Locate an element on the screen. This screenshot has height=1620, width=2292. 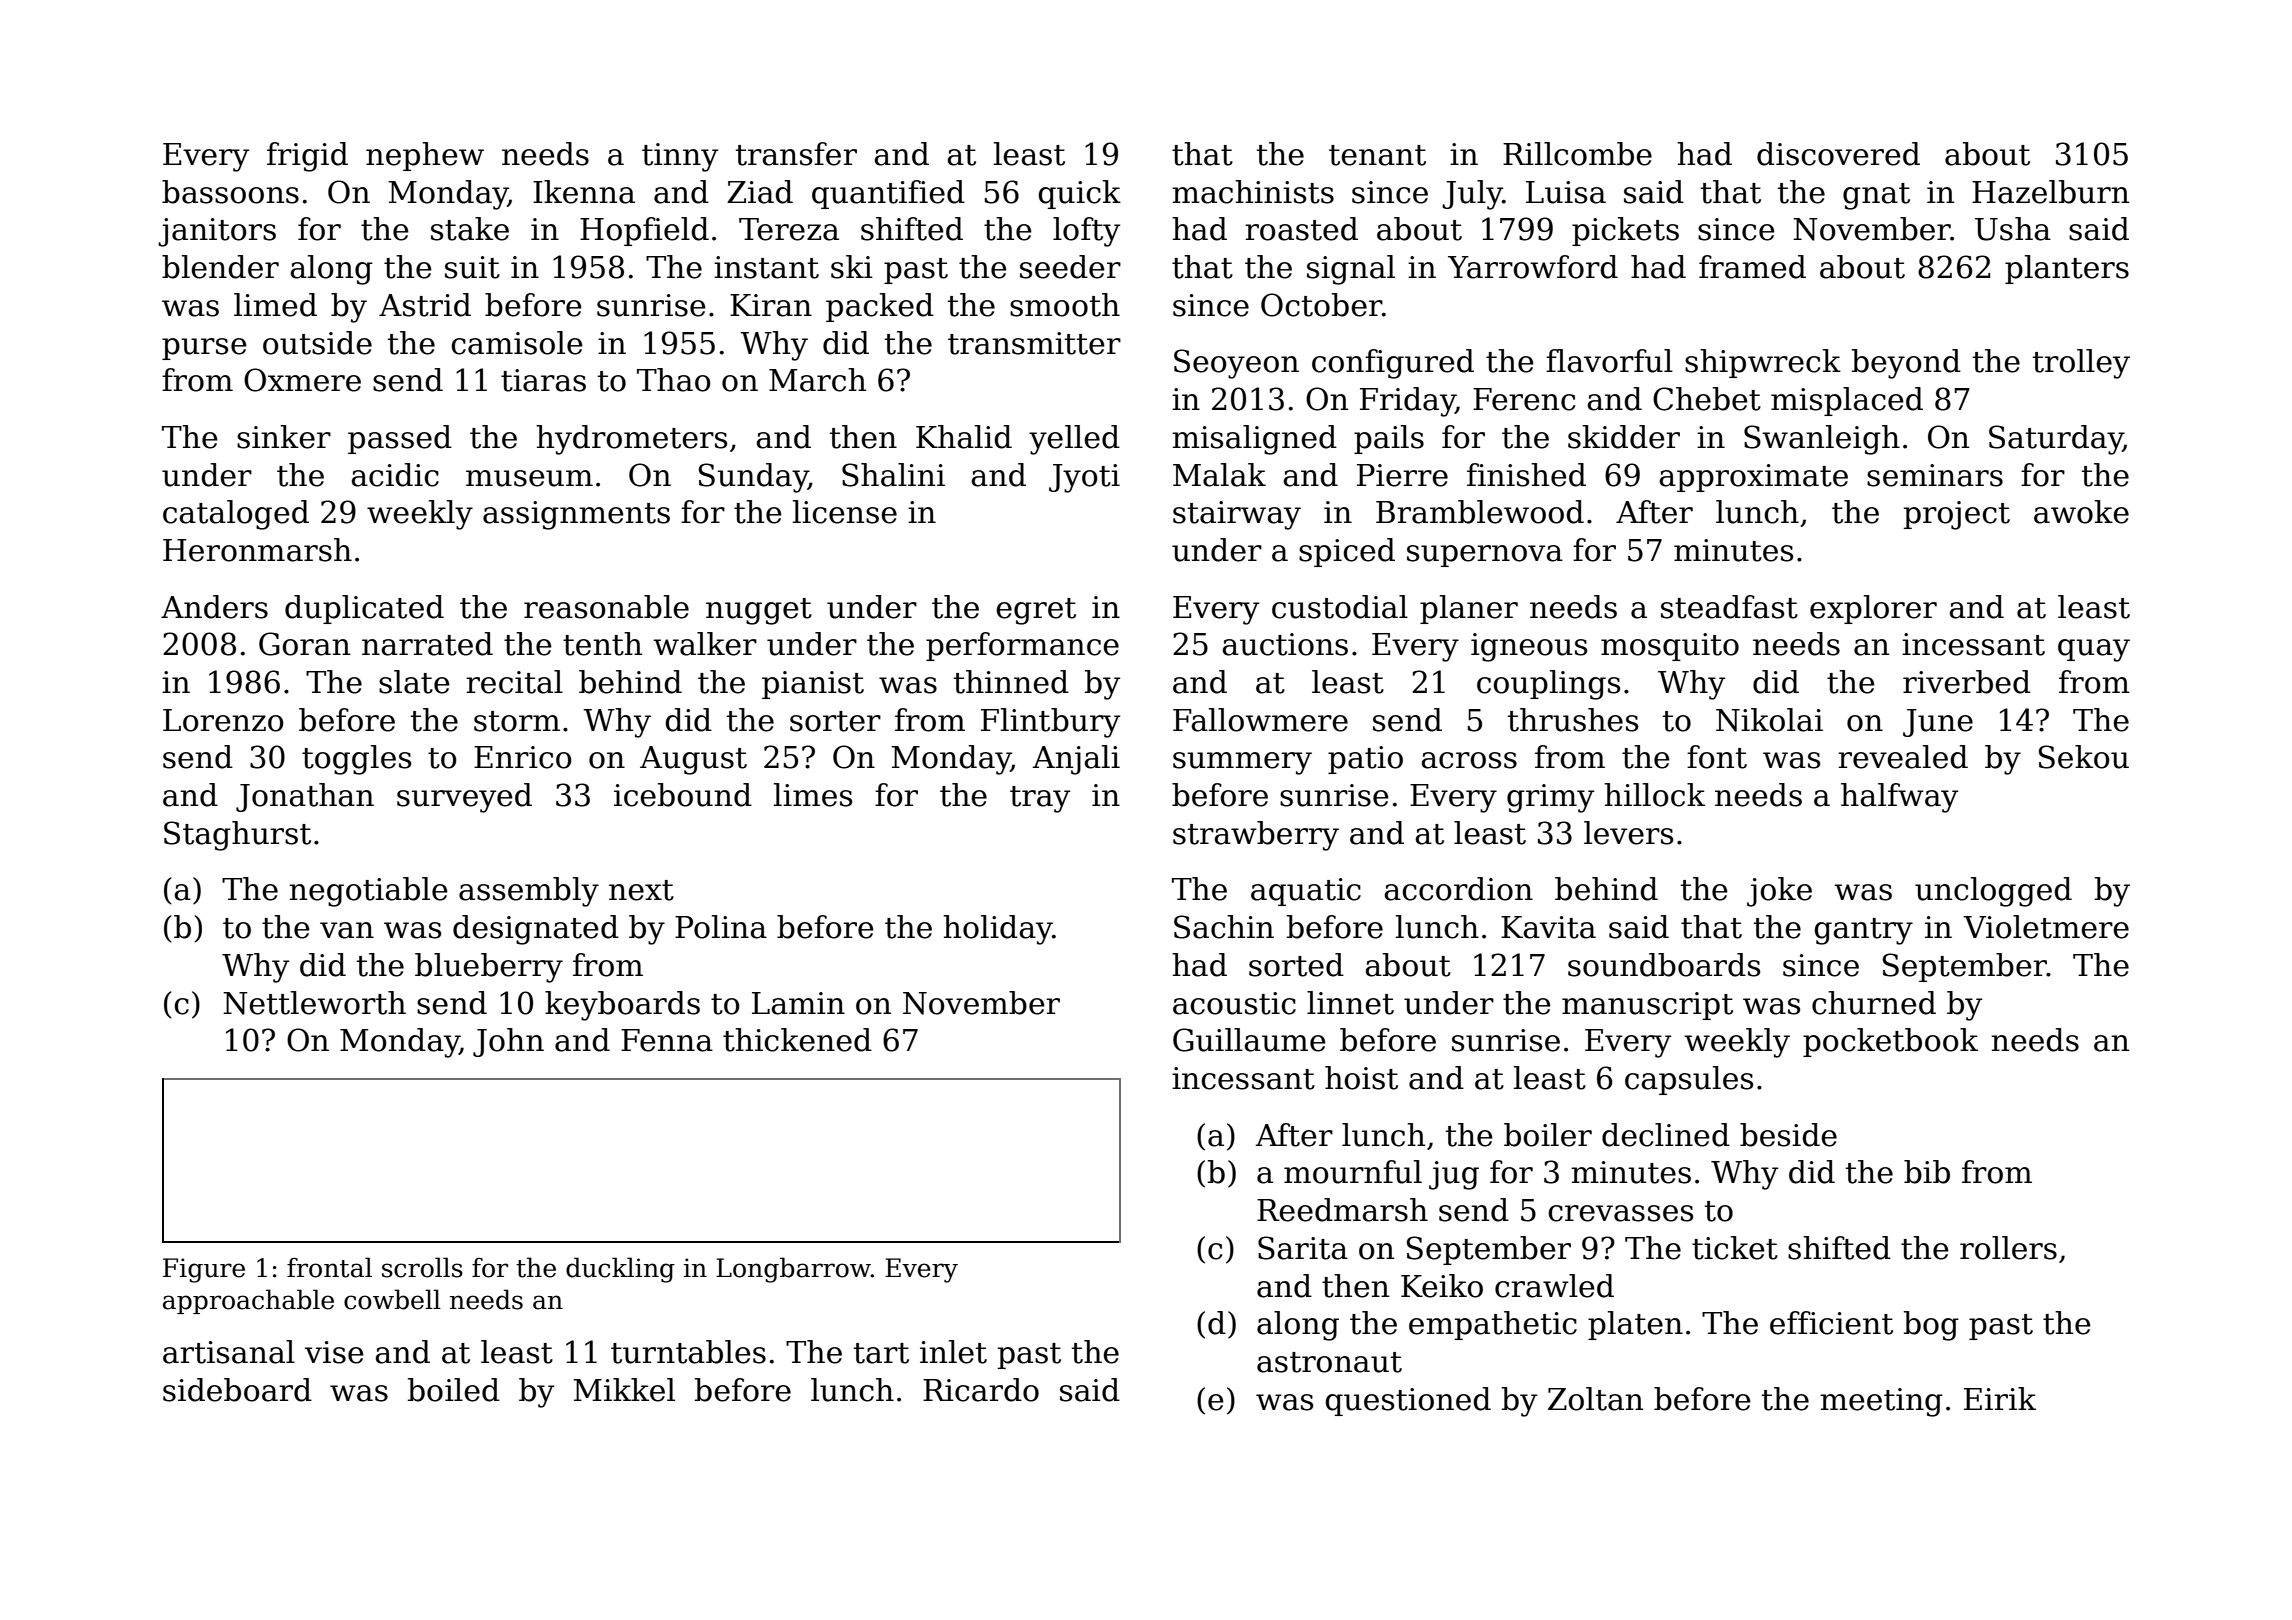
trolley is located at coordinates (2081, 364).
